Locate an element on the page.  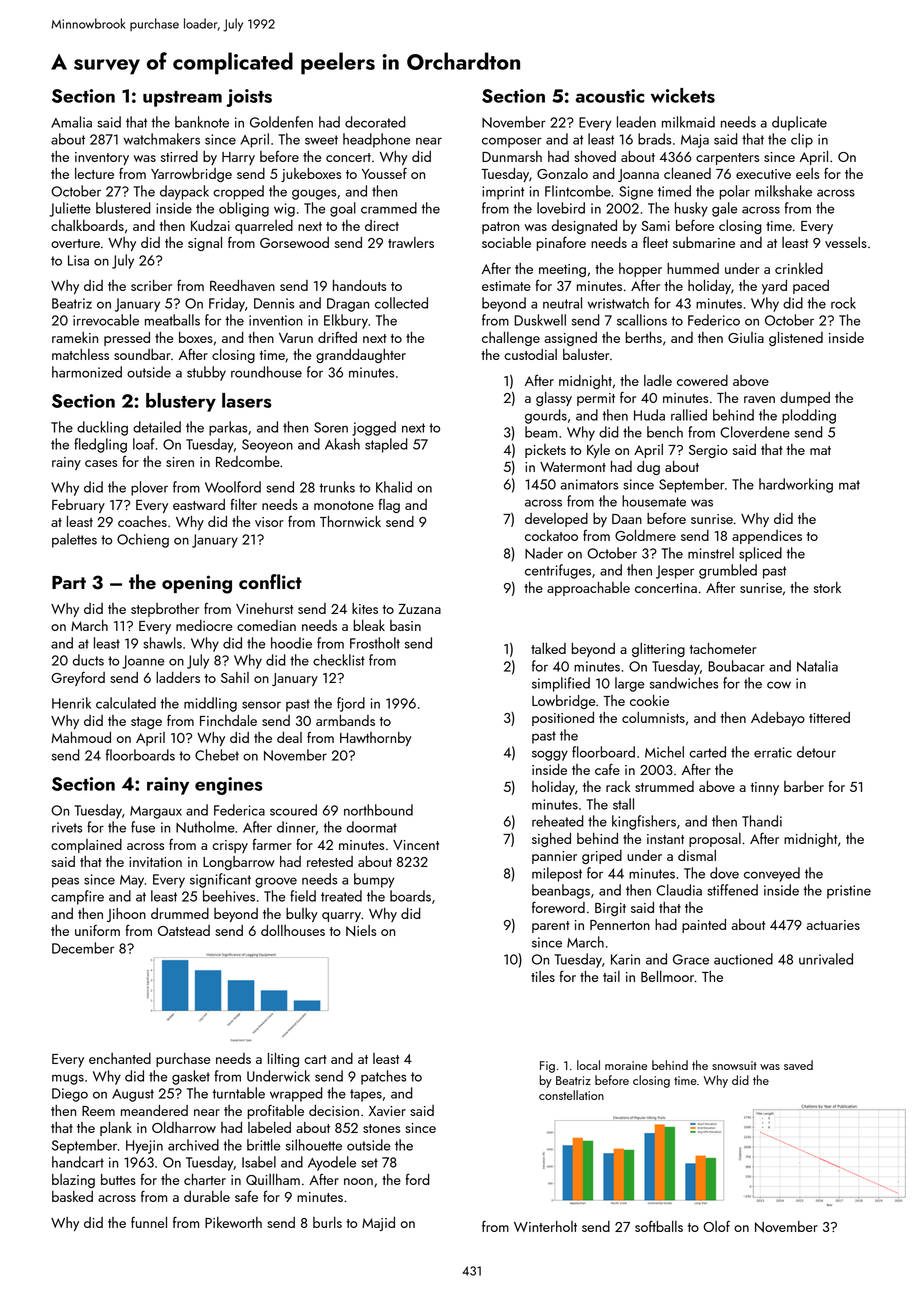
Winterholt is located at coordinates (545, 1226).
